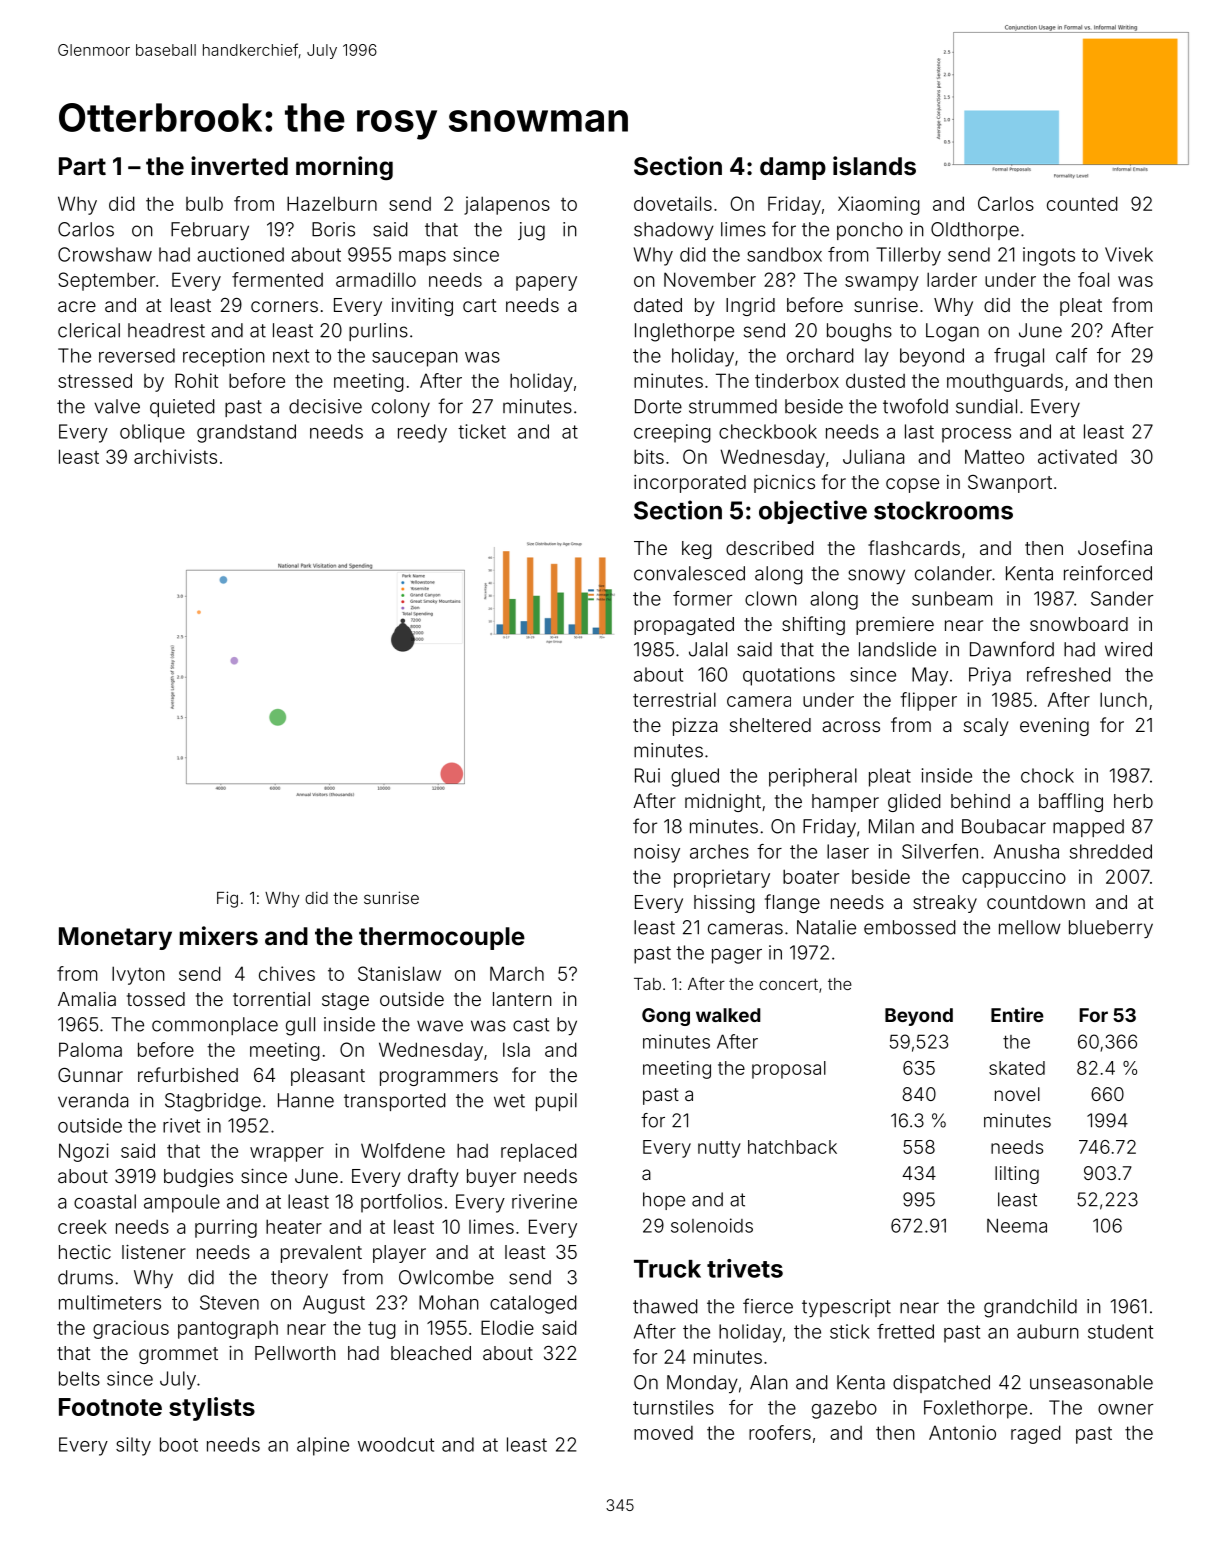 The image size is (1211, 1568). Describe the element at coordinates (507, 1327) in the page. I see `Elodie` at that location.
